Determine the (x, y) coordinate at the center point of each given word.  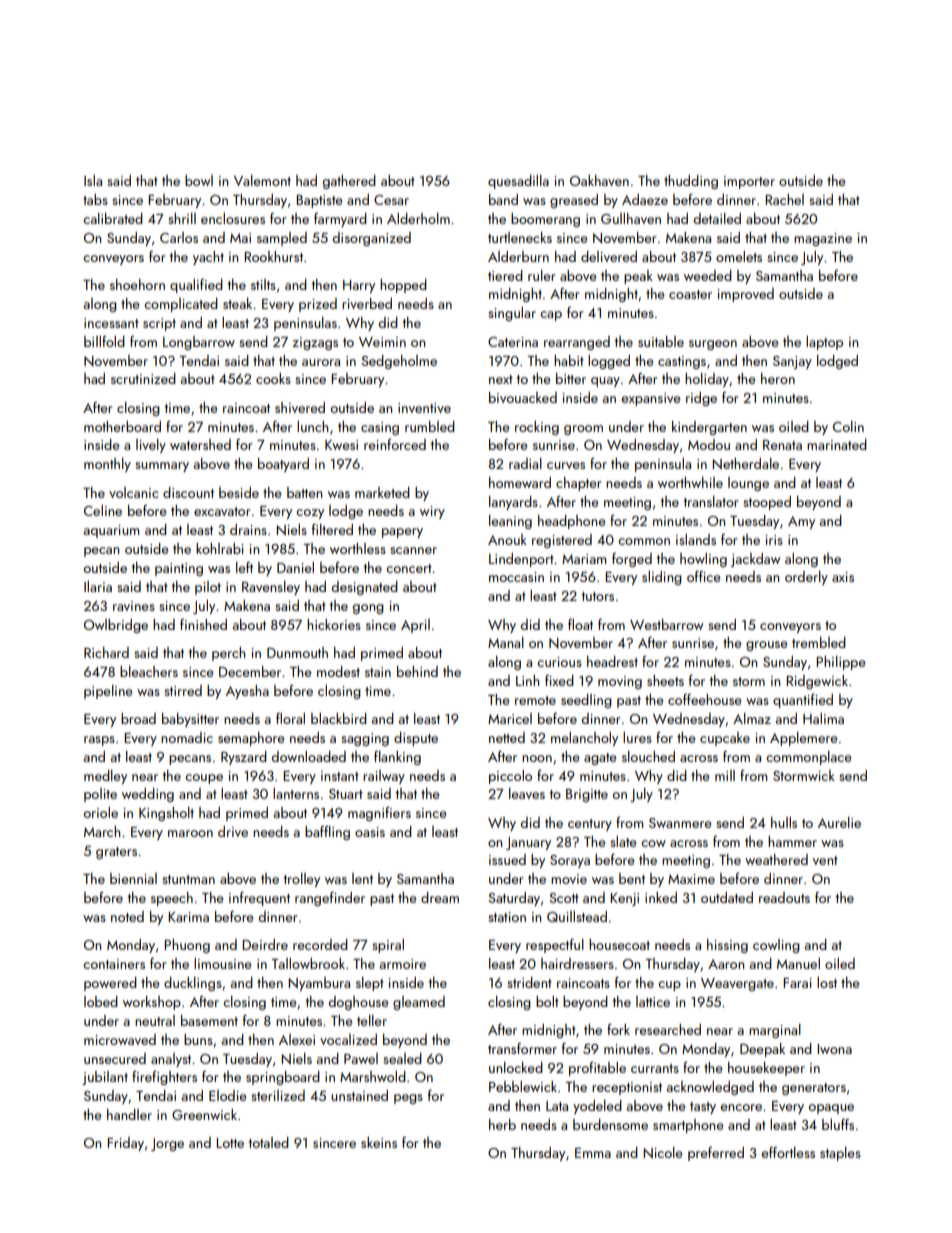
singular (512, 314)
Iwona (834, 1049)
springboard (283, 1078)
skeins (379, 1142)
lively (151, 446)
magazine (823, 239)
